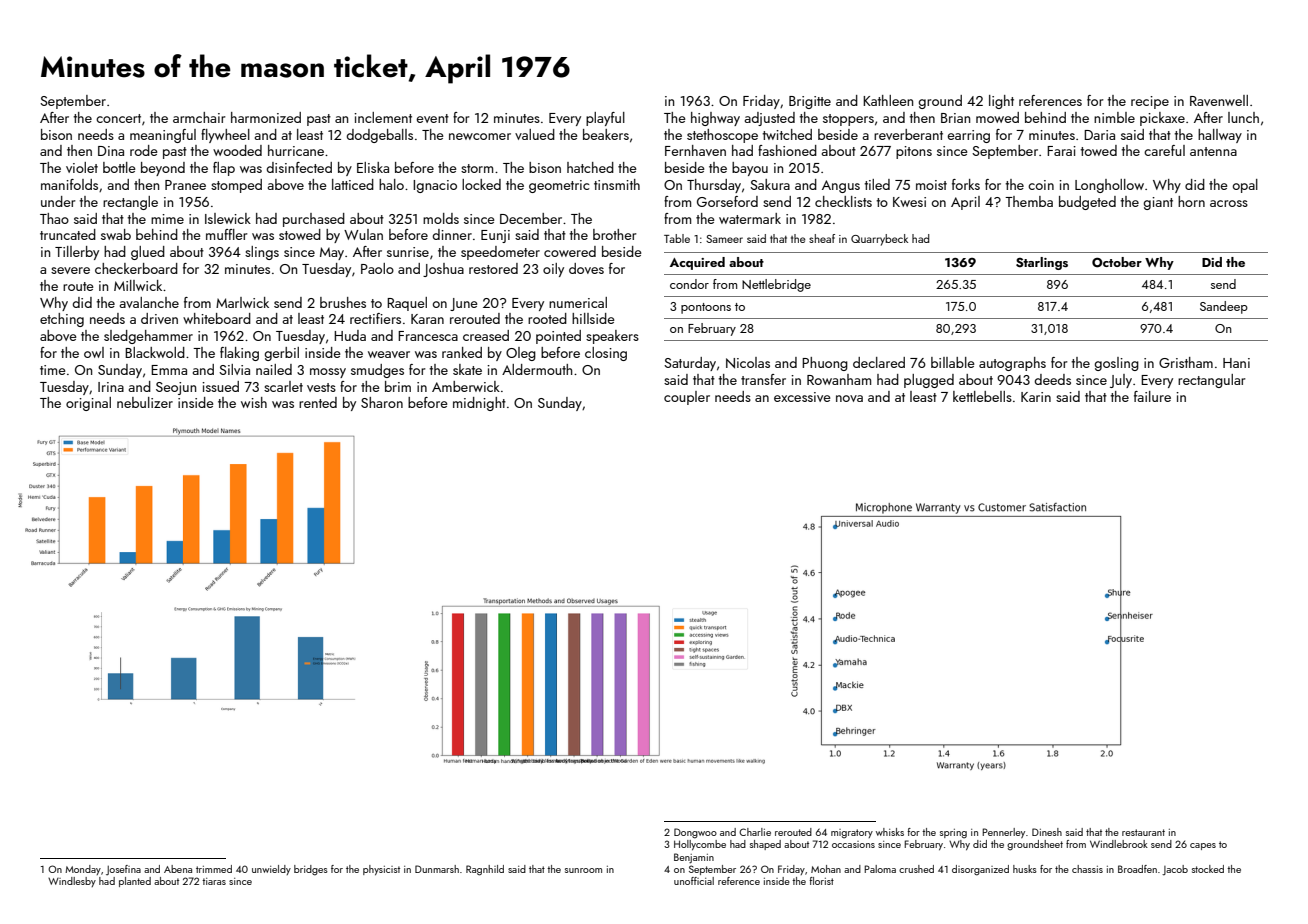 The height and width of the page is (924, 1308). Describe the element at coordinates (1243, 117) in the page. I see `lunch` at that location.
